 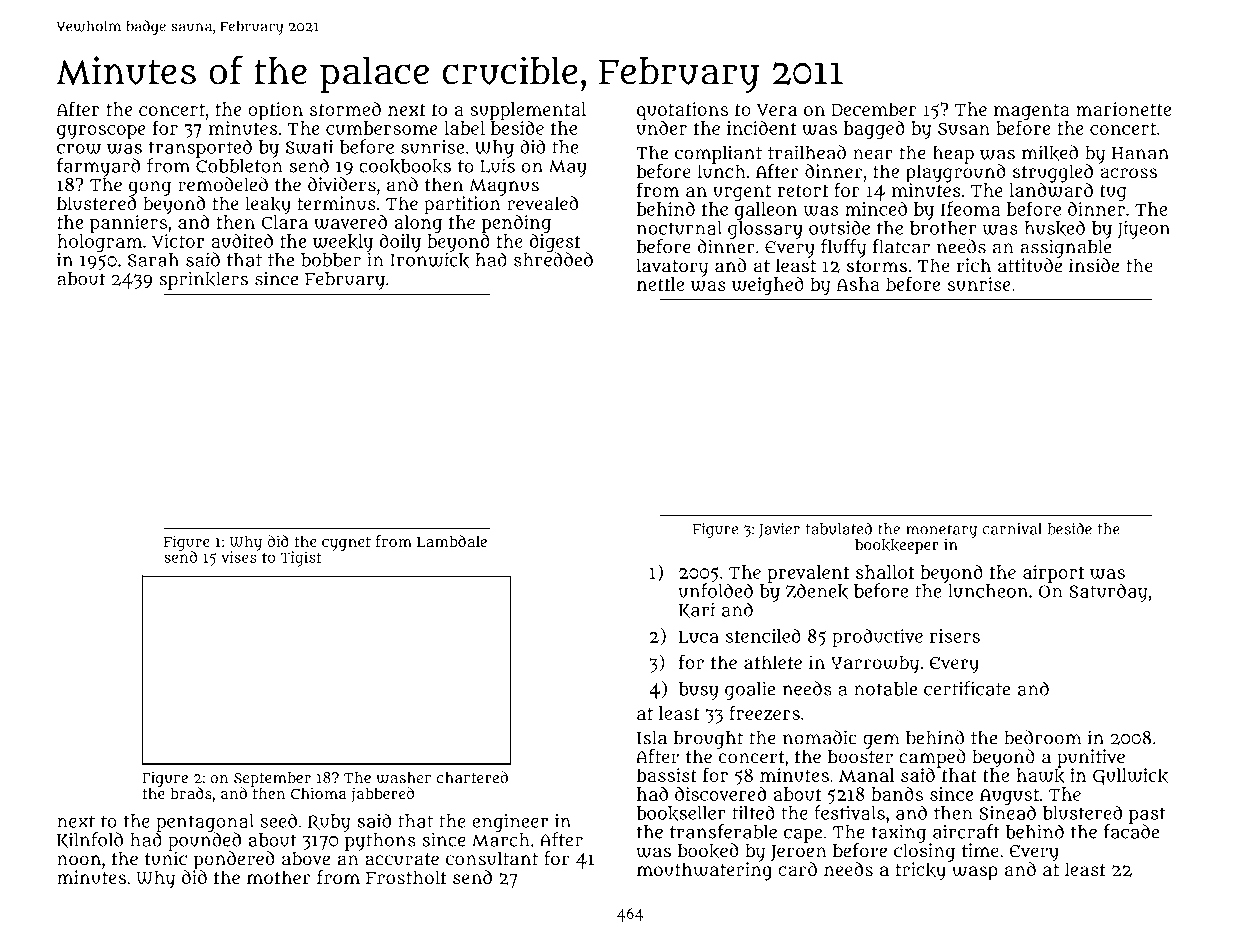 I want to click on certificate, so click(x=967, y=688).
